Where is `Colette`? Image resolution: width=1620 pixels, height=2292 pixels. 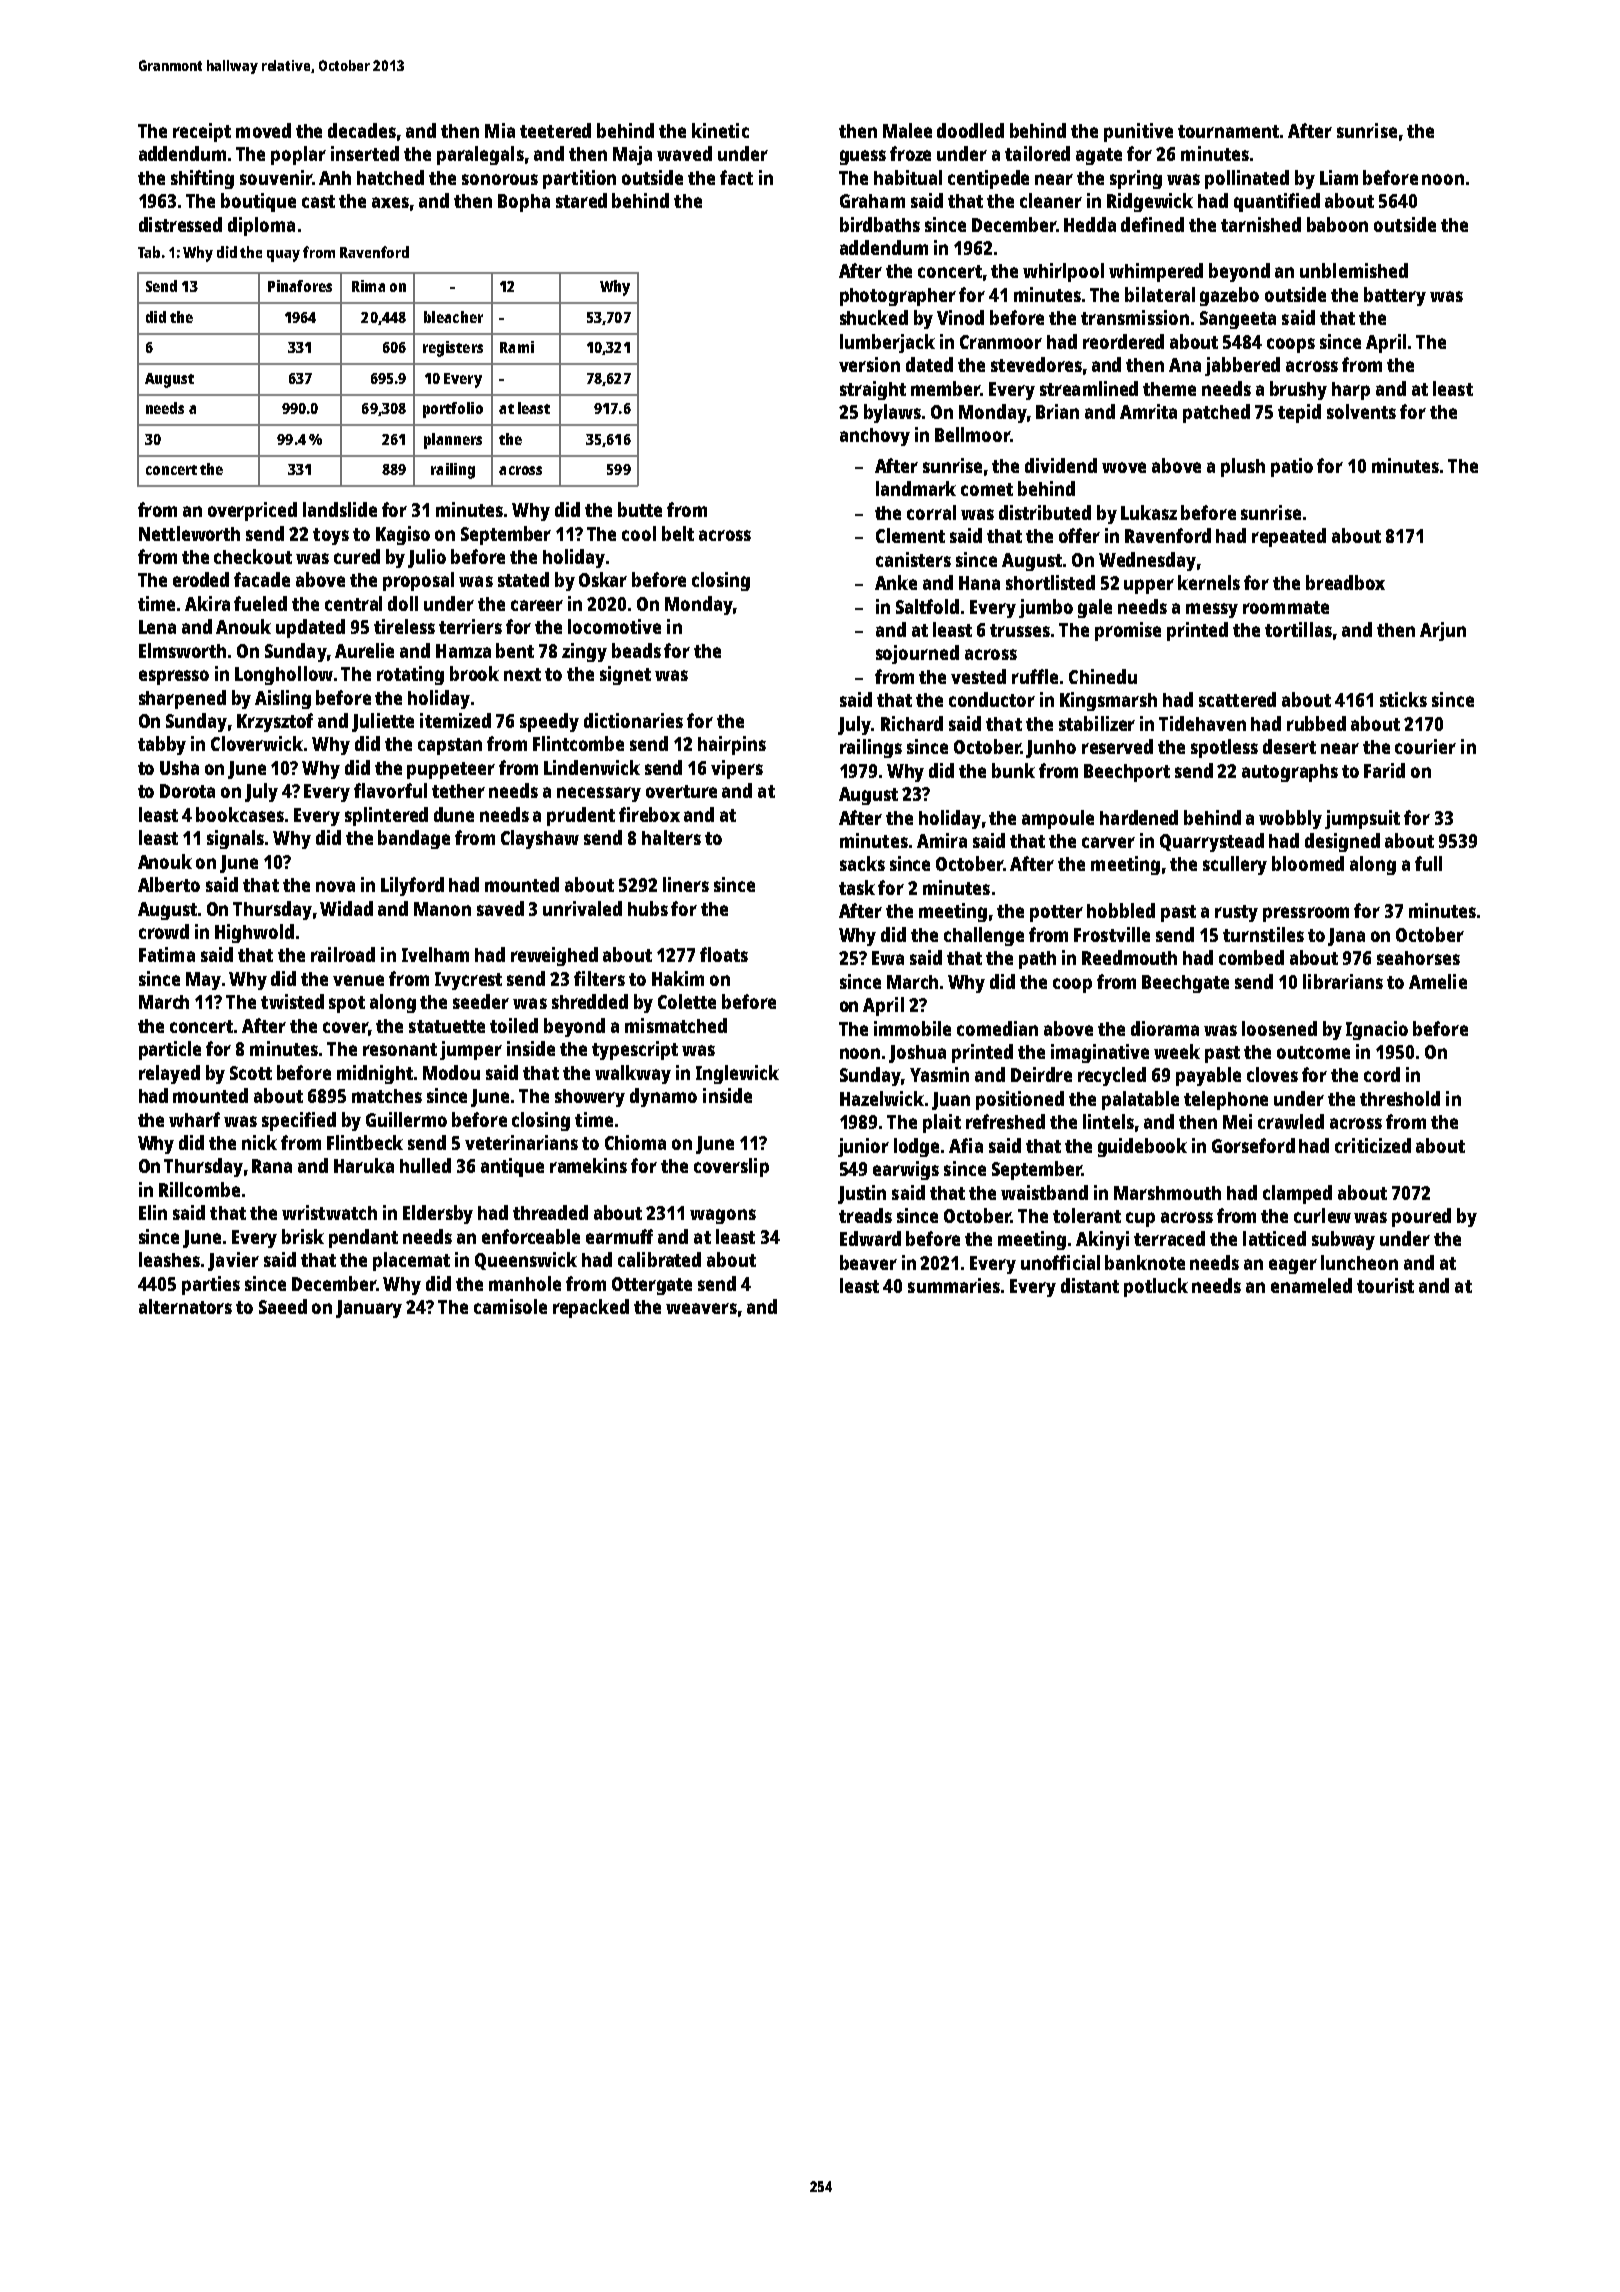 Colette is located at coordinates (687, 1001).
